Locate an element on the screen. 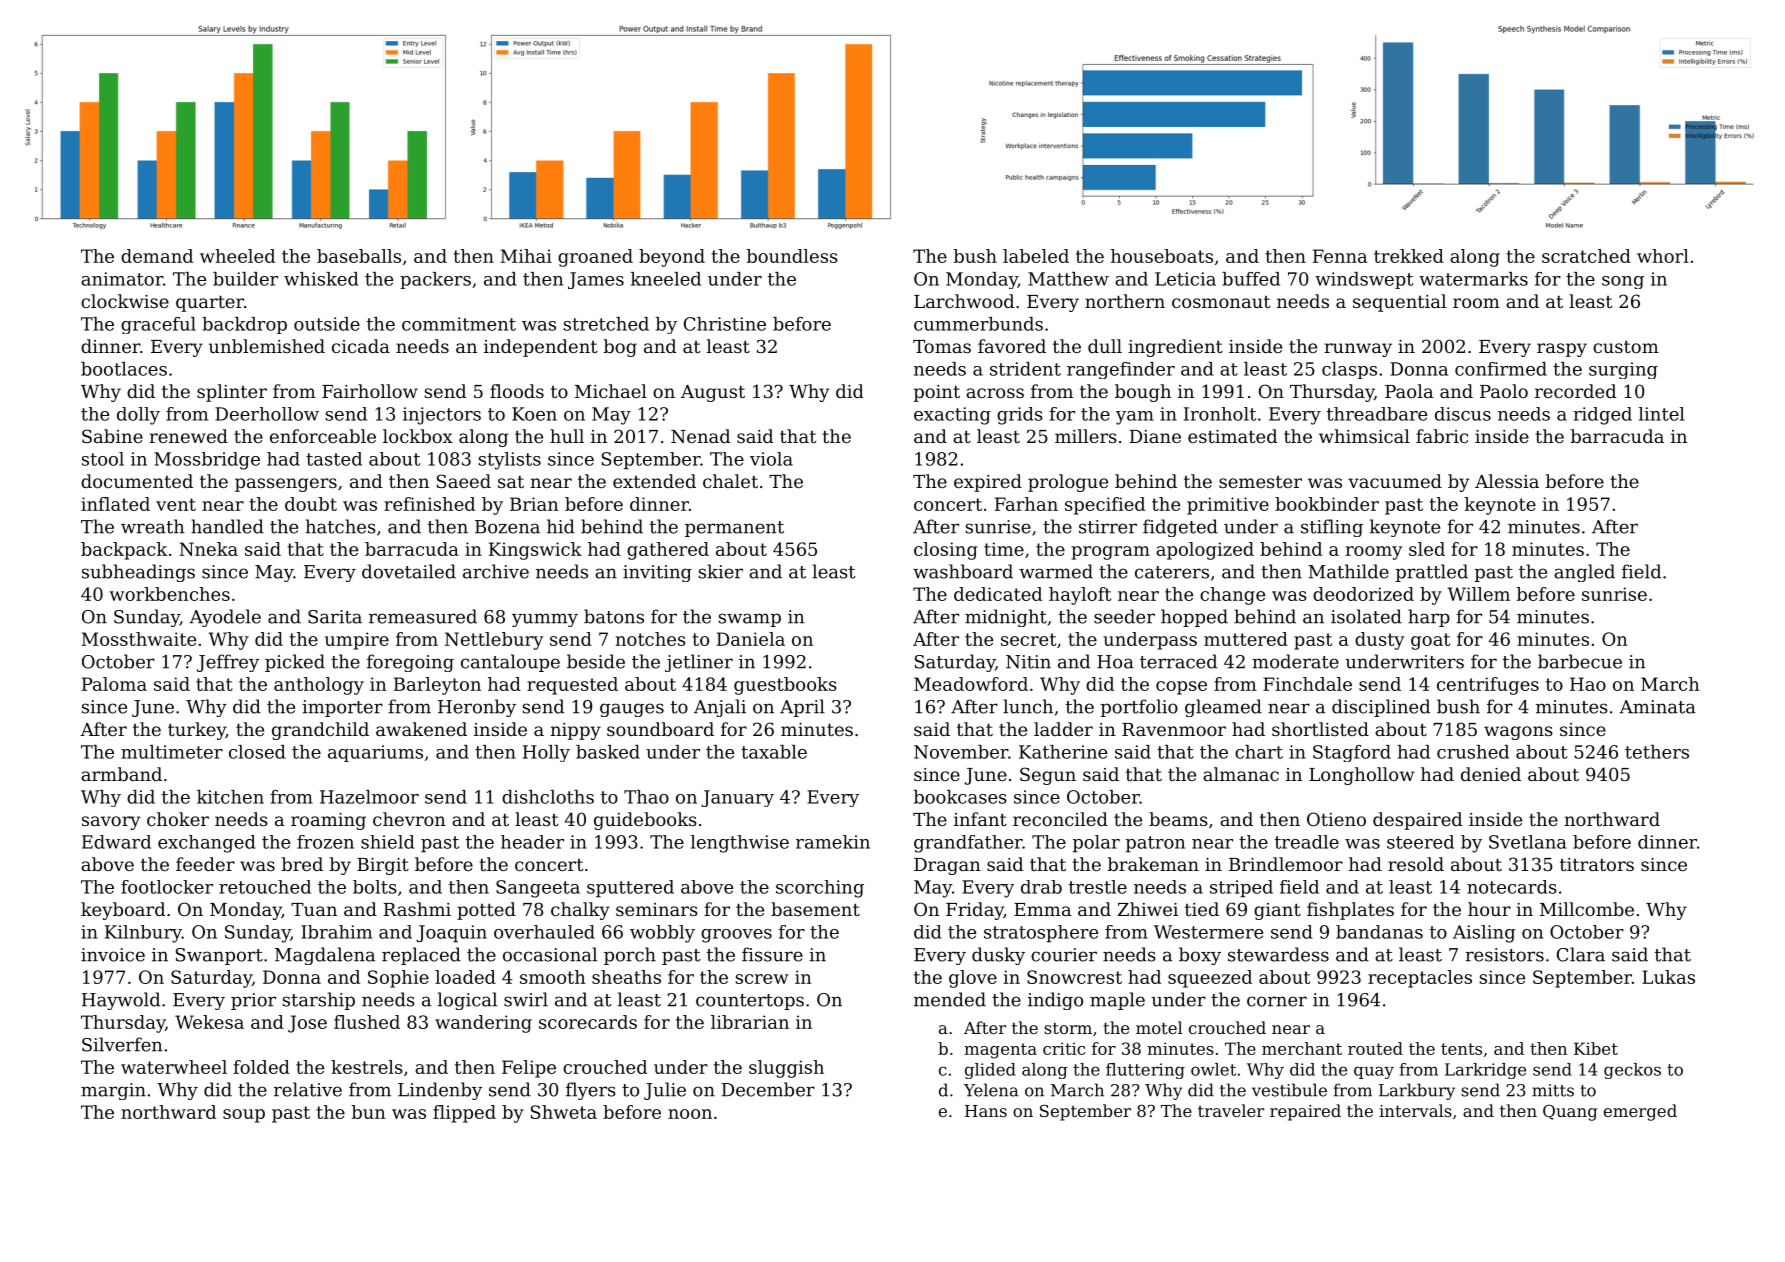 This screenshot has height=1262, width=1785. closed is located at coordinates (257, 752).
